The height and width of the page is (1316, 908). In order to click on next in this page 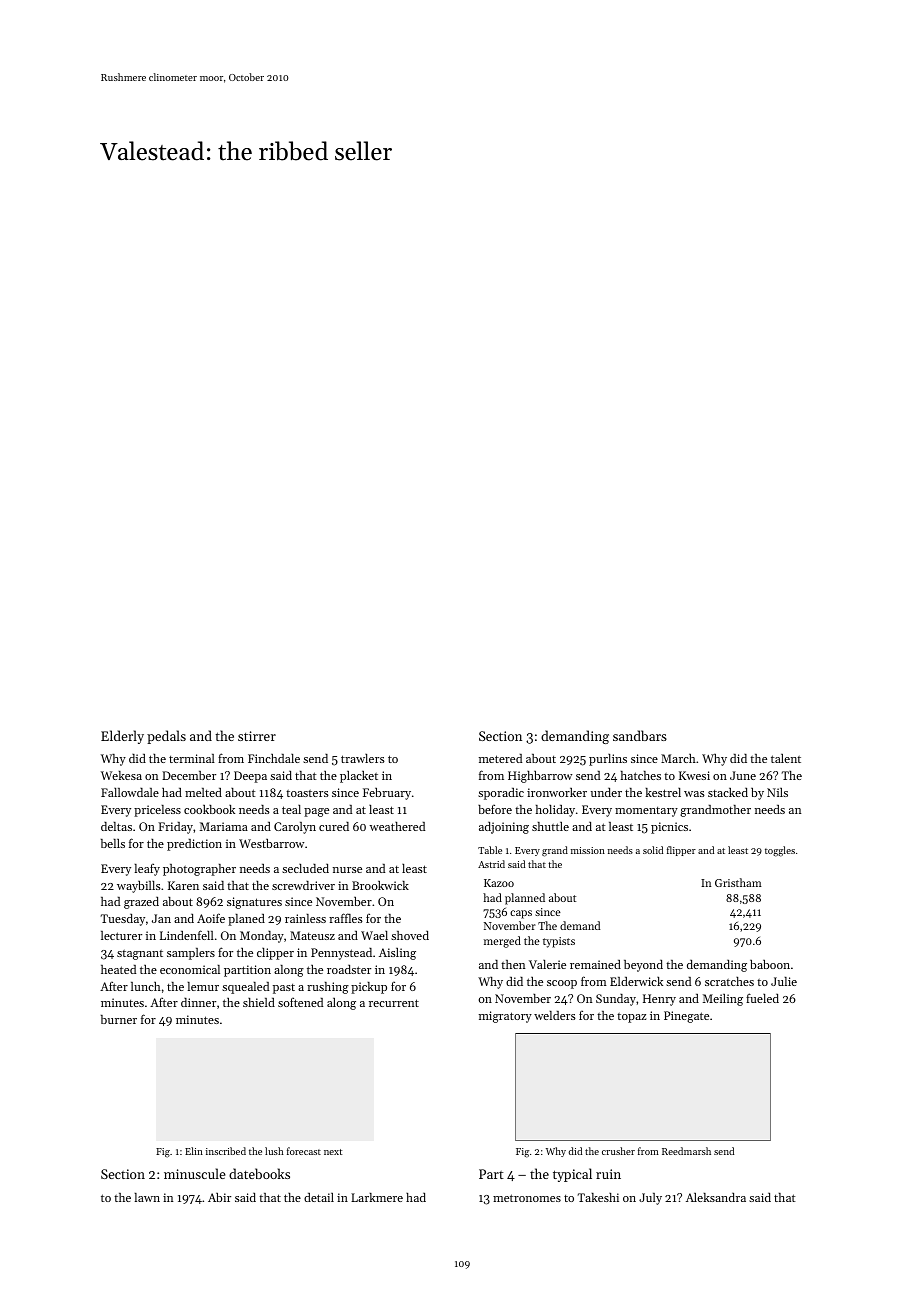, I will do `click(333, 1152)`.
